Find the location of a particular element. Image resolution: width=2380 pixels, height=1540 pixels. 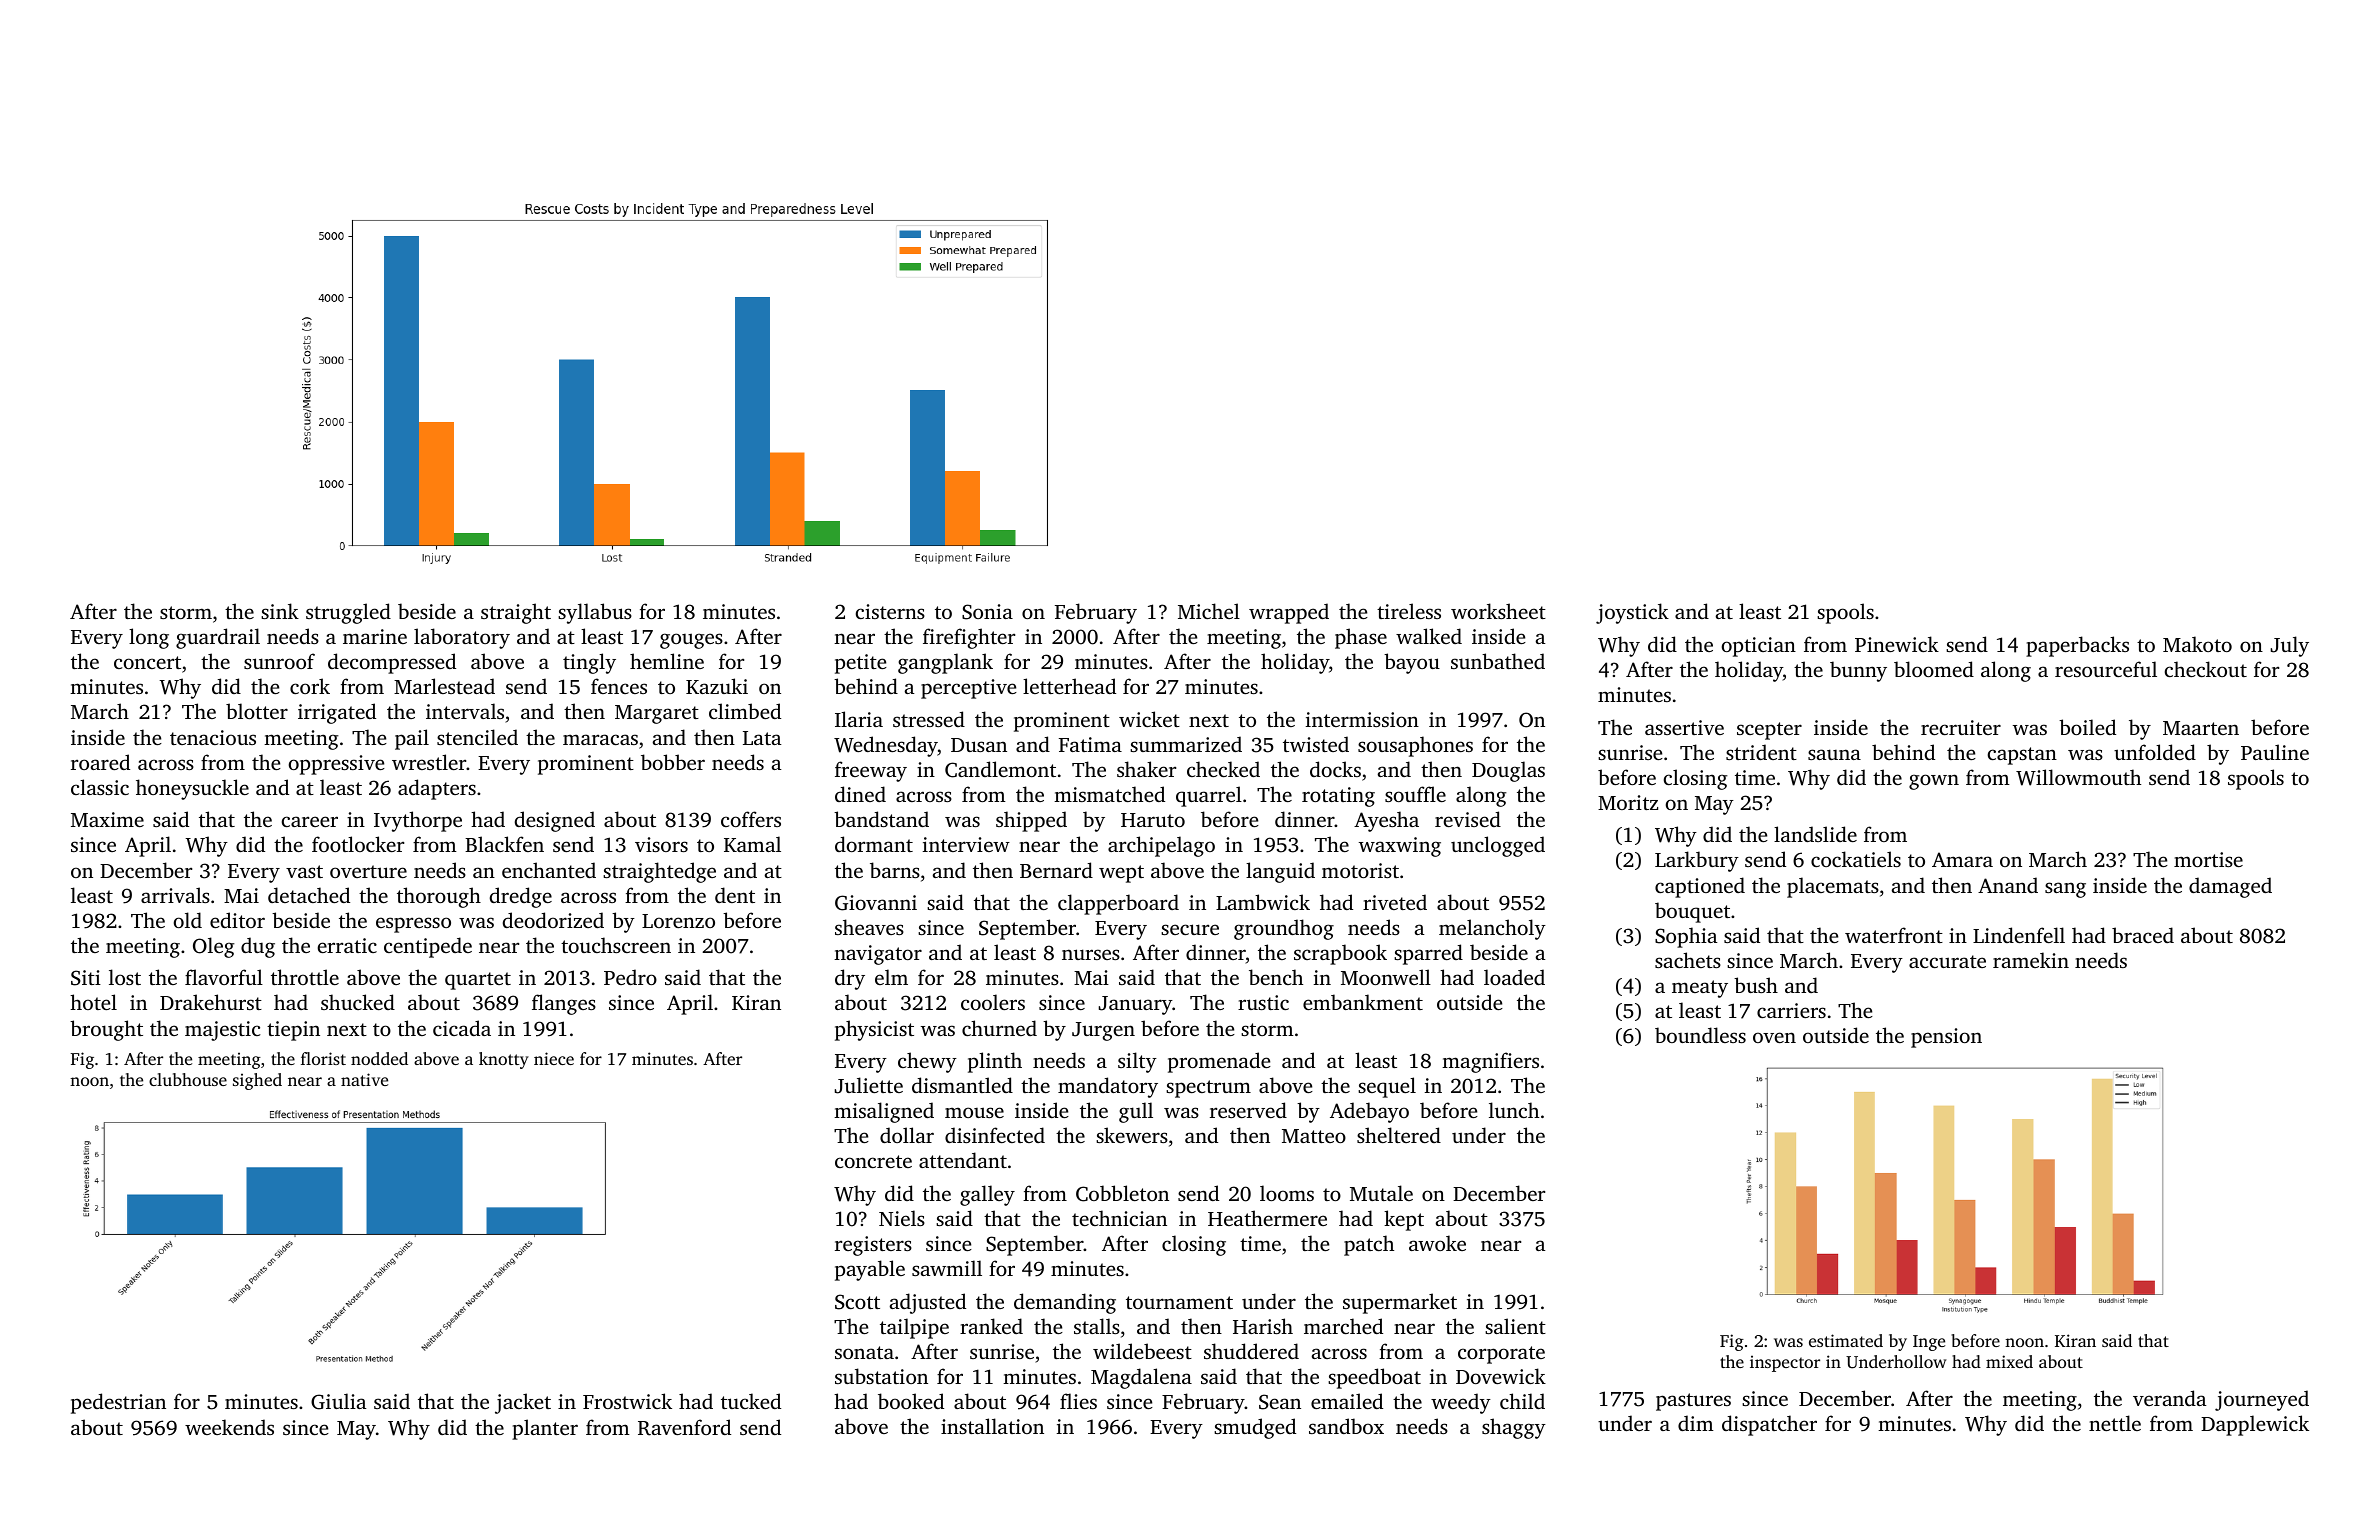

quarrel is located at coordinates (1209, 796).
